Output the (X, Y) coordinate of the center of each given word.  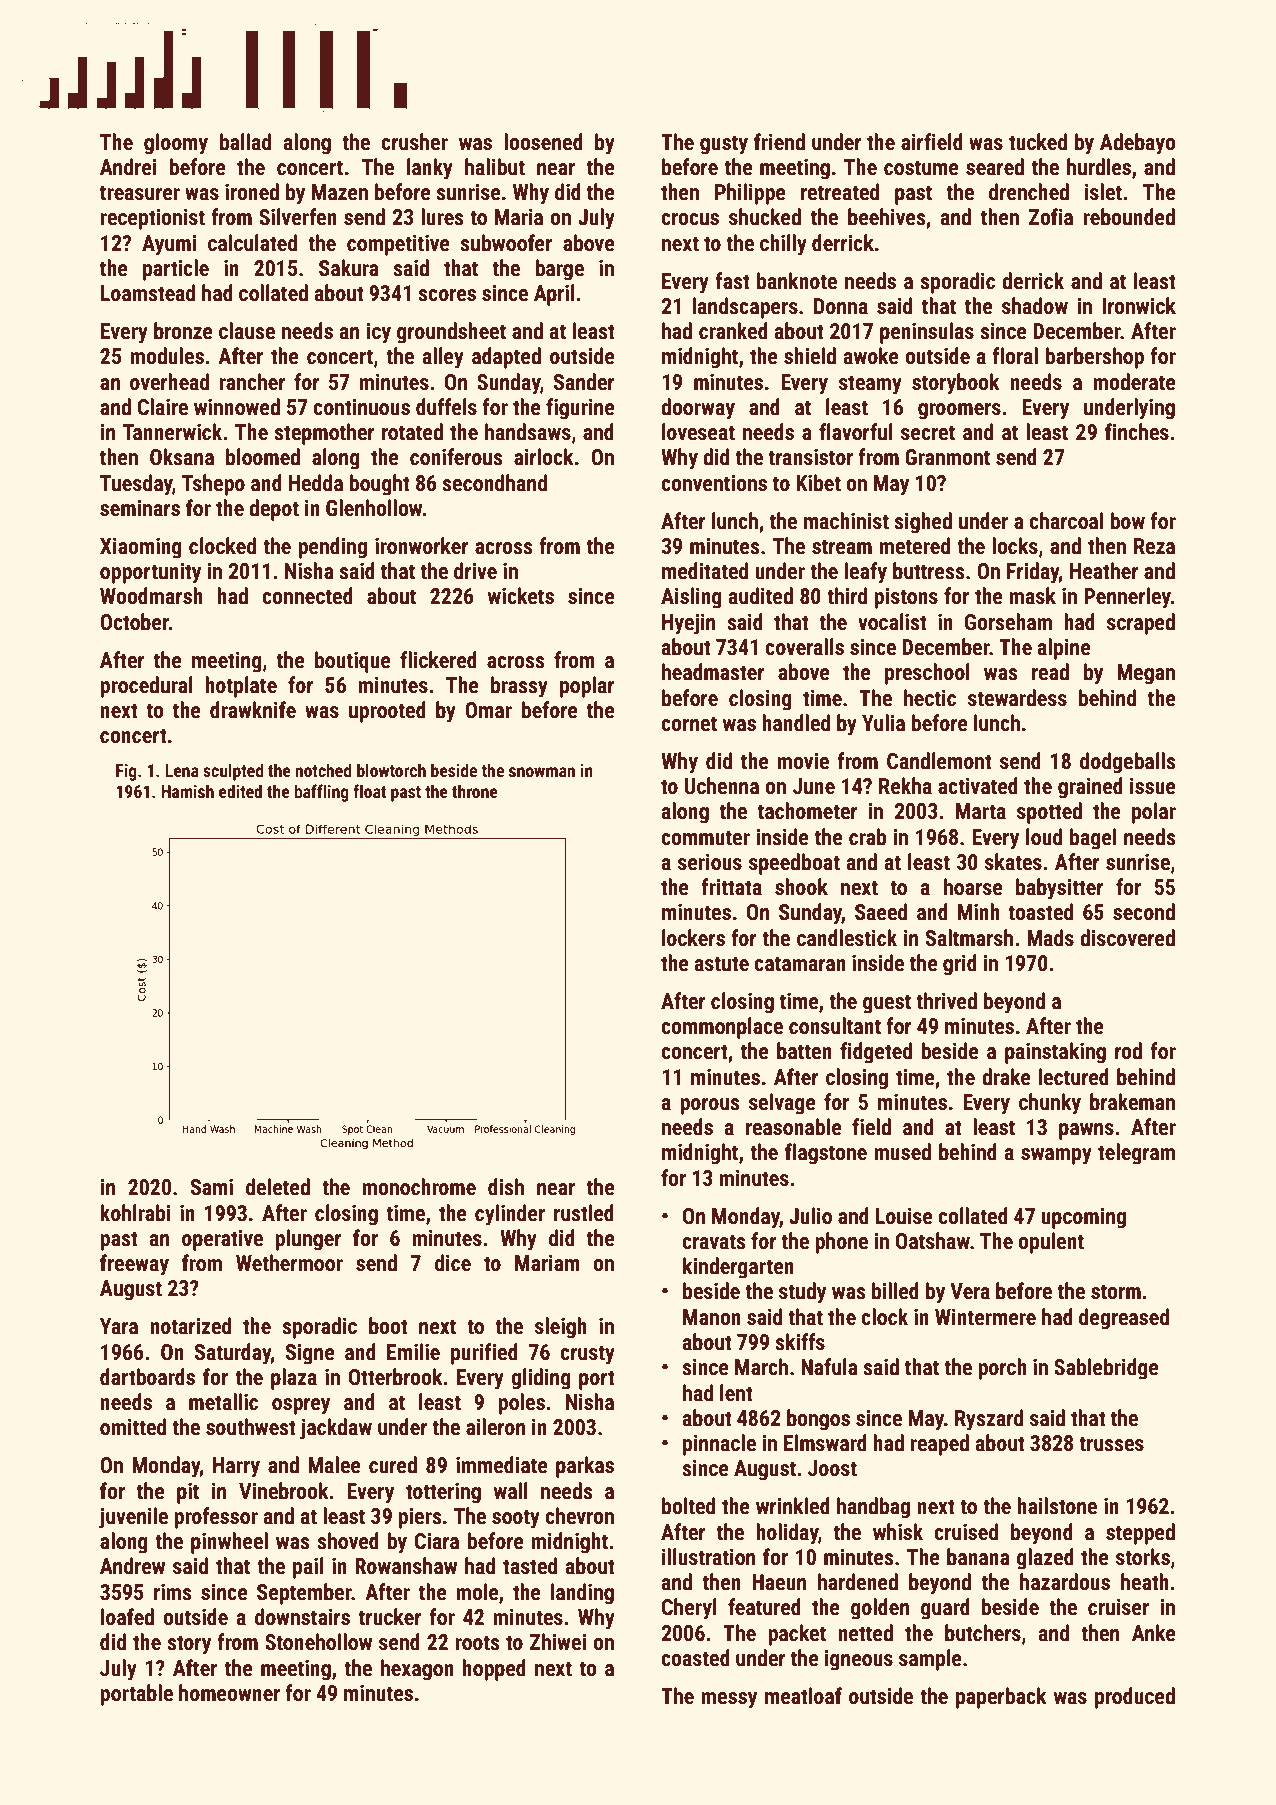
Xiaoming (141, 548)
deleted (278, 1187)
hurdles (1099, 167)
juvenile (133, 1518)
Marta (981, 811)
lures (442, 217)
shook (801, 887)
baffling (322, 793)
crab (868, 836)
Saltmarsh (969, 938)
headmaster (713, 672)
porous (710, 1106)
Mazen (340, 192)
